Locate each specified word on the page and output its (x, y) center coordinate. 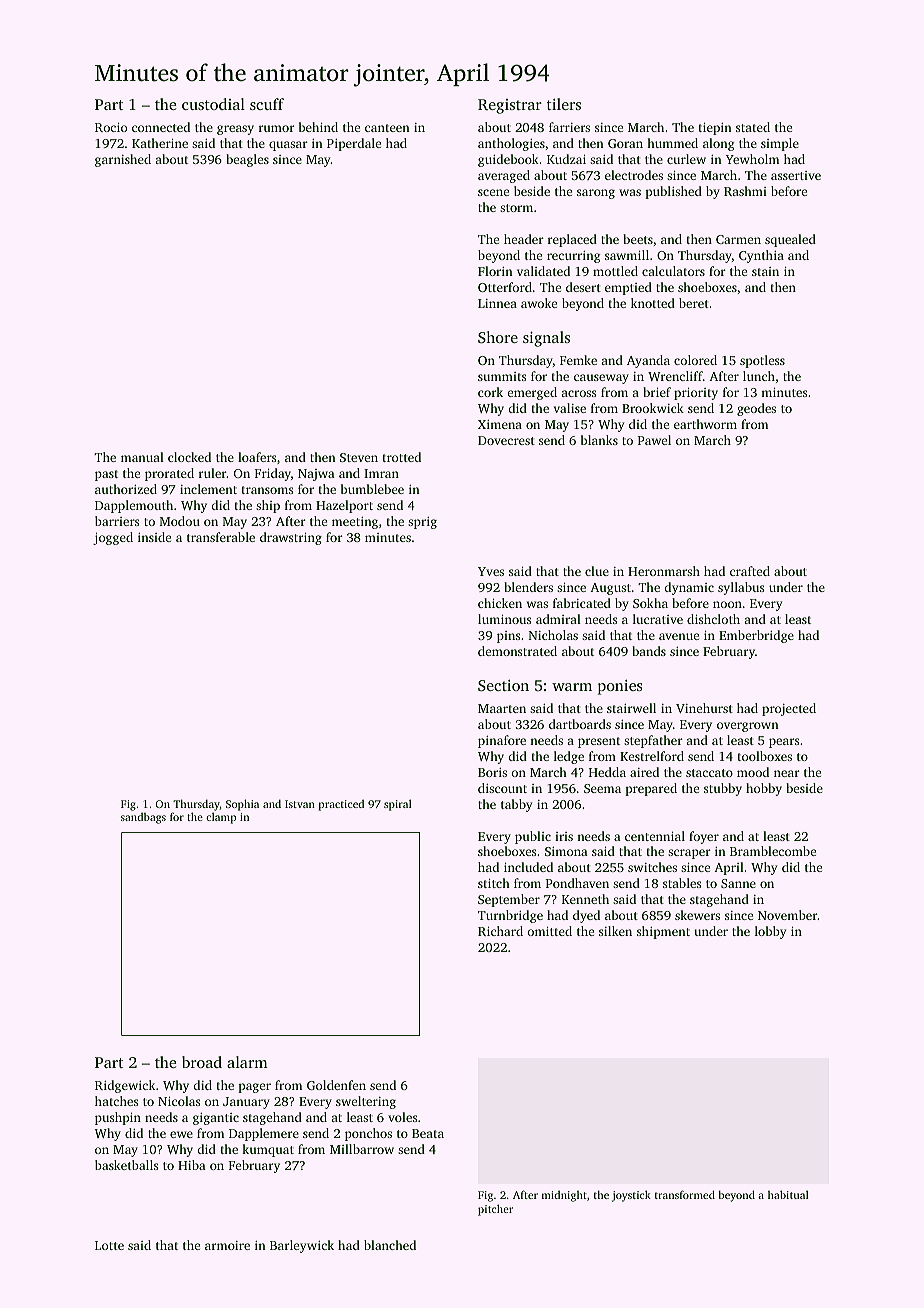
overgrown (748, 727)
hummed (672, 143)
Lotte (109, 1245)
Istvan (300, 804)
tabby (516, 805)
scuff (267, 104)
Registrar (510, 106)
